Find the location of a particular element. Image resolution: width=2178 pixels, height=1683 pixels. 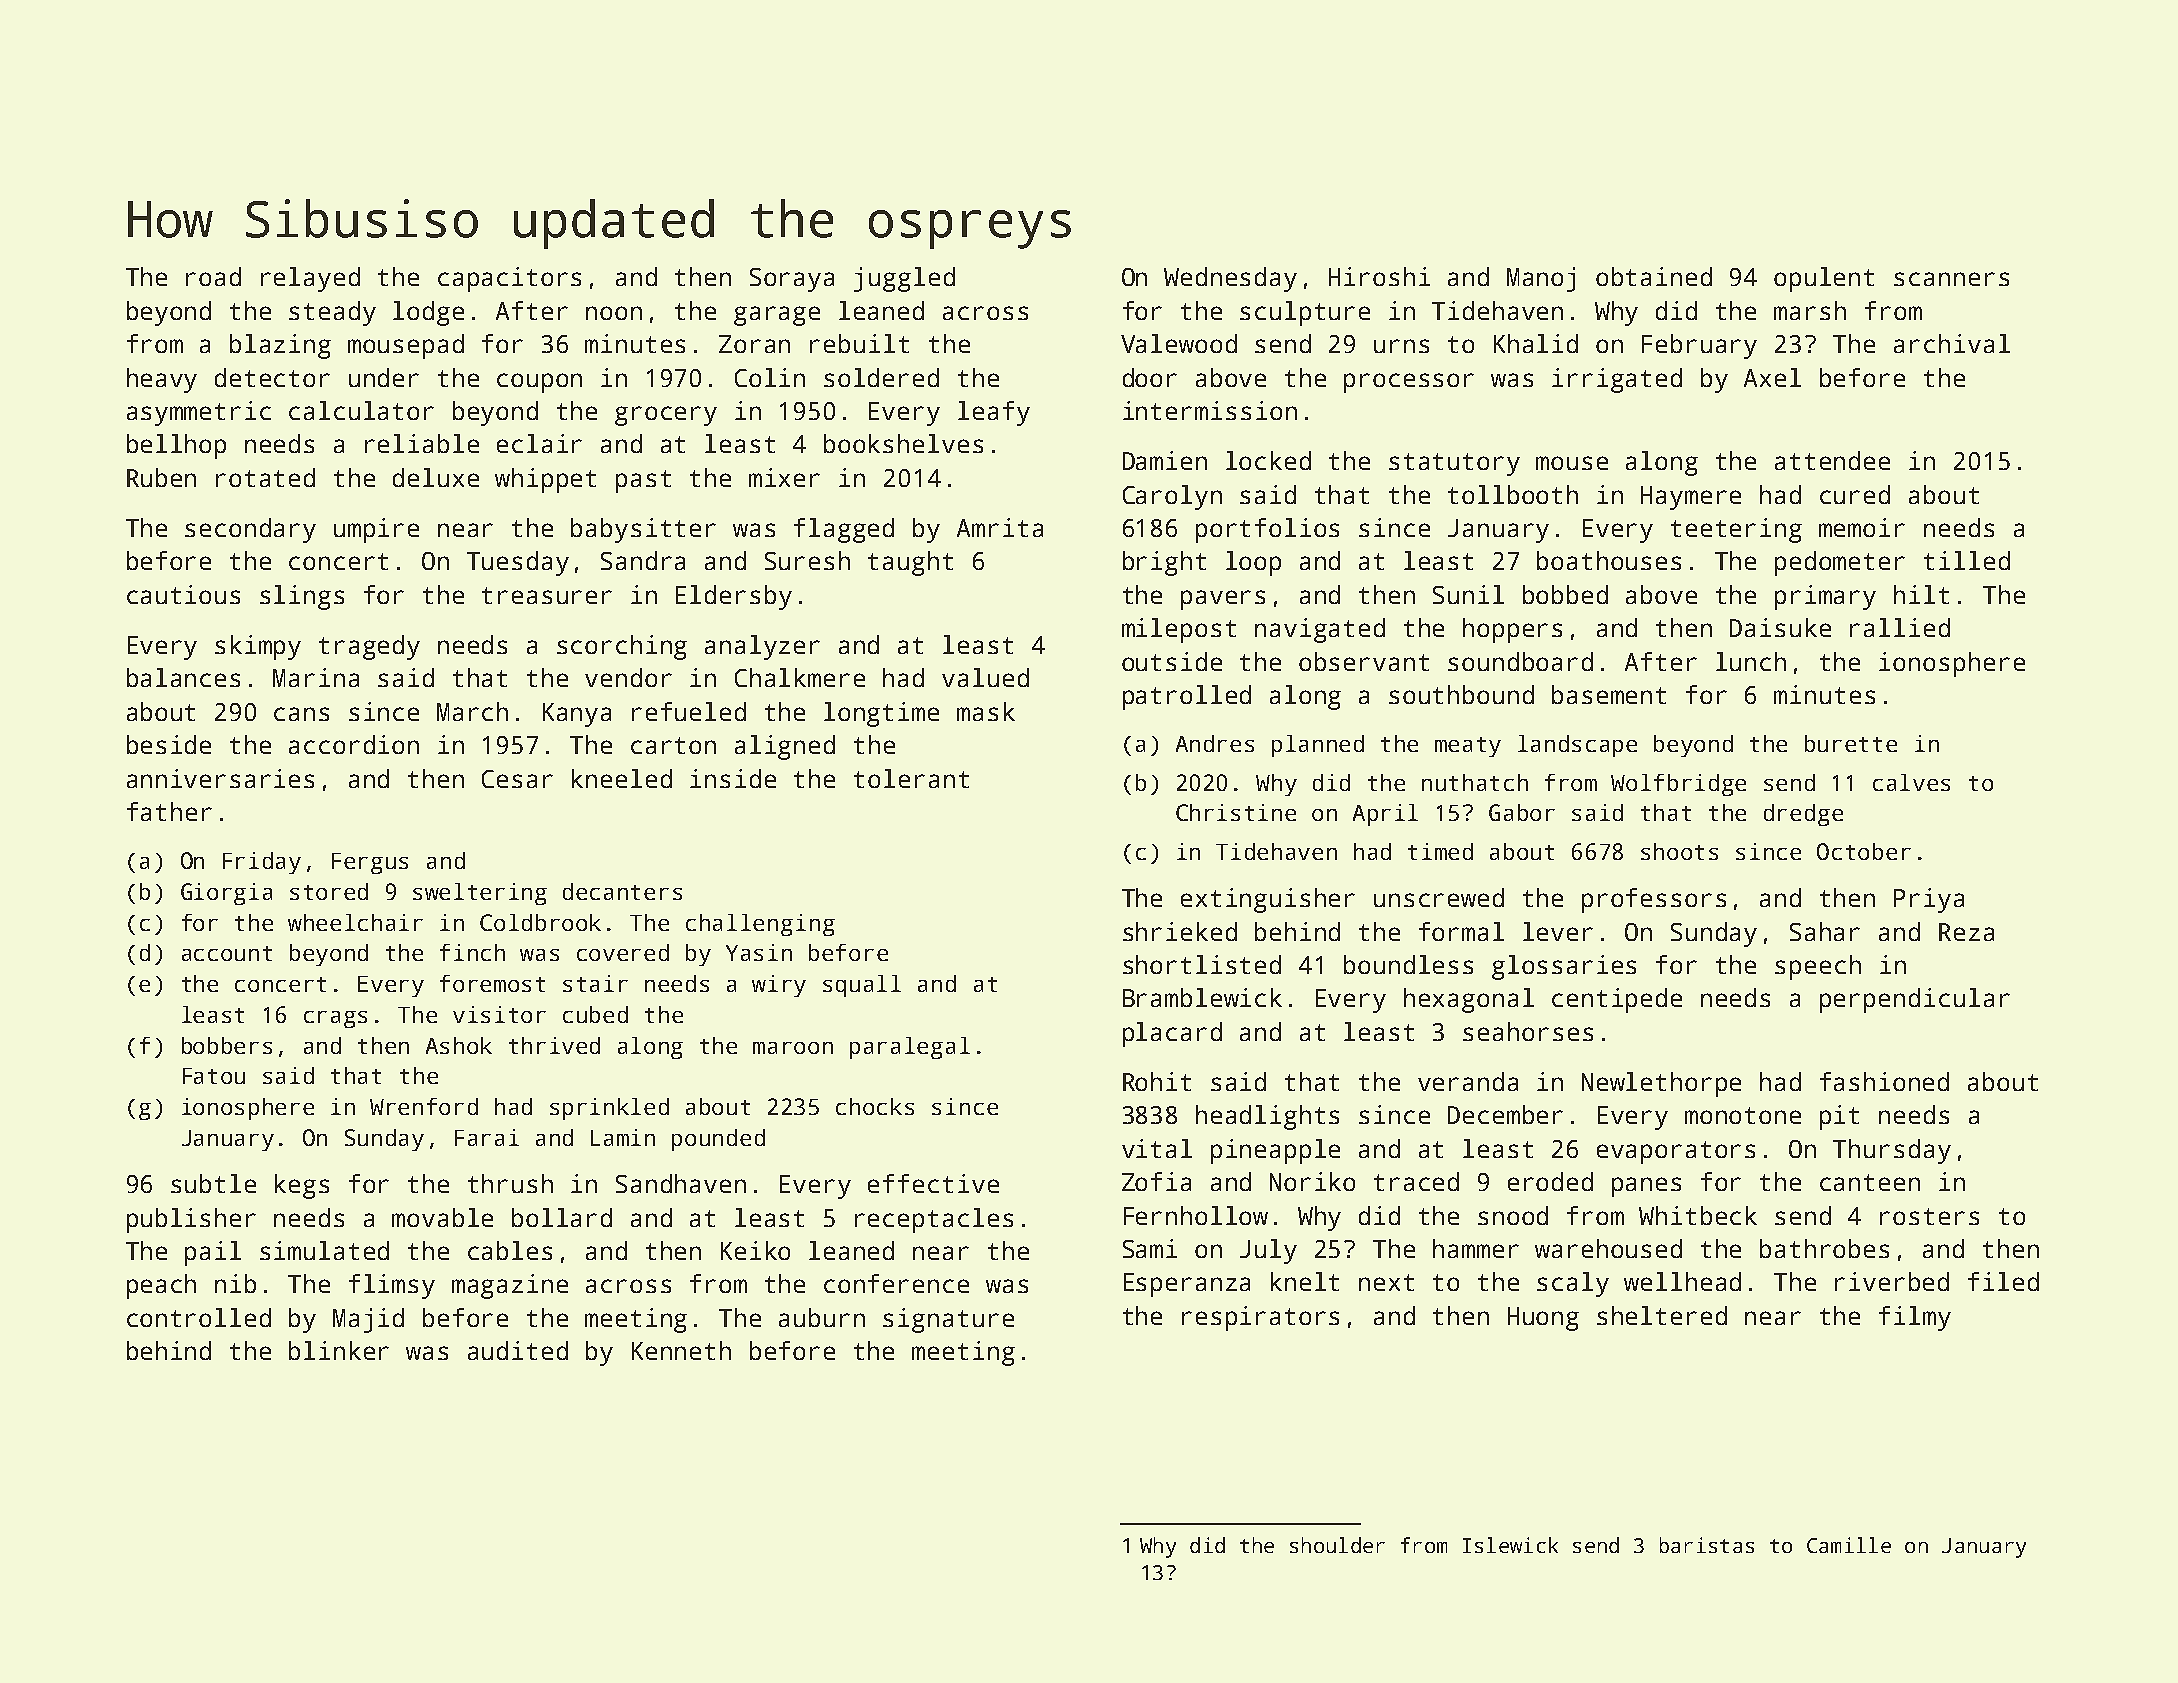

soldered is located at coordinates (881, 377).
